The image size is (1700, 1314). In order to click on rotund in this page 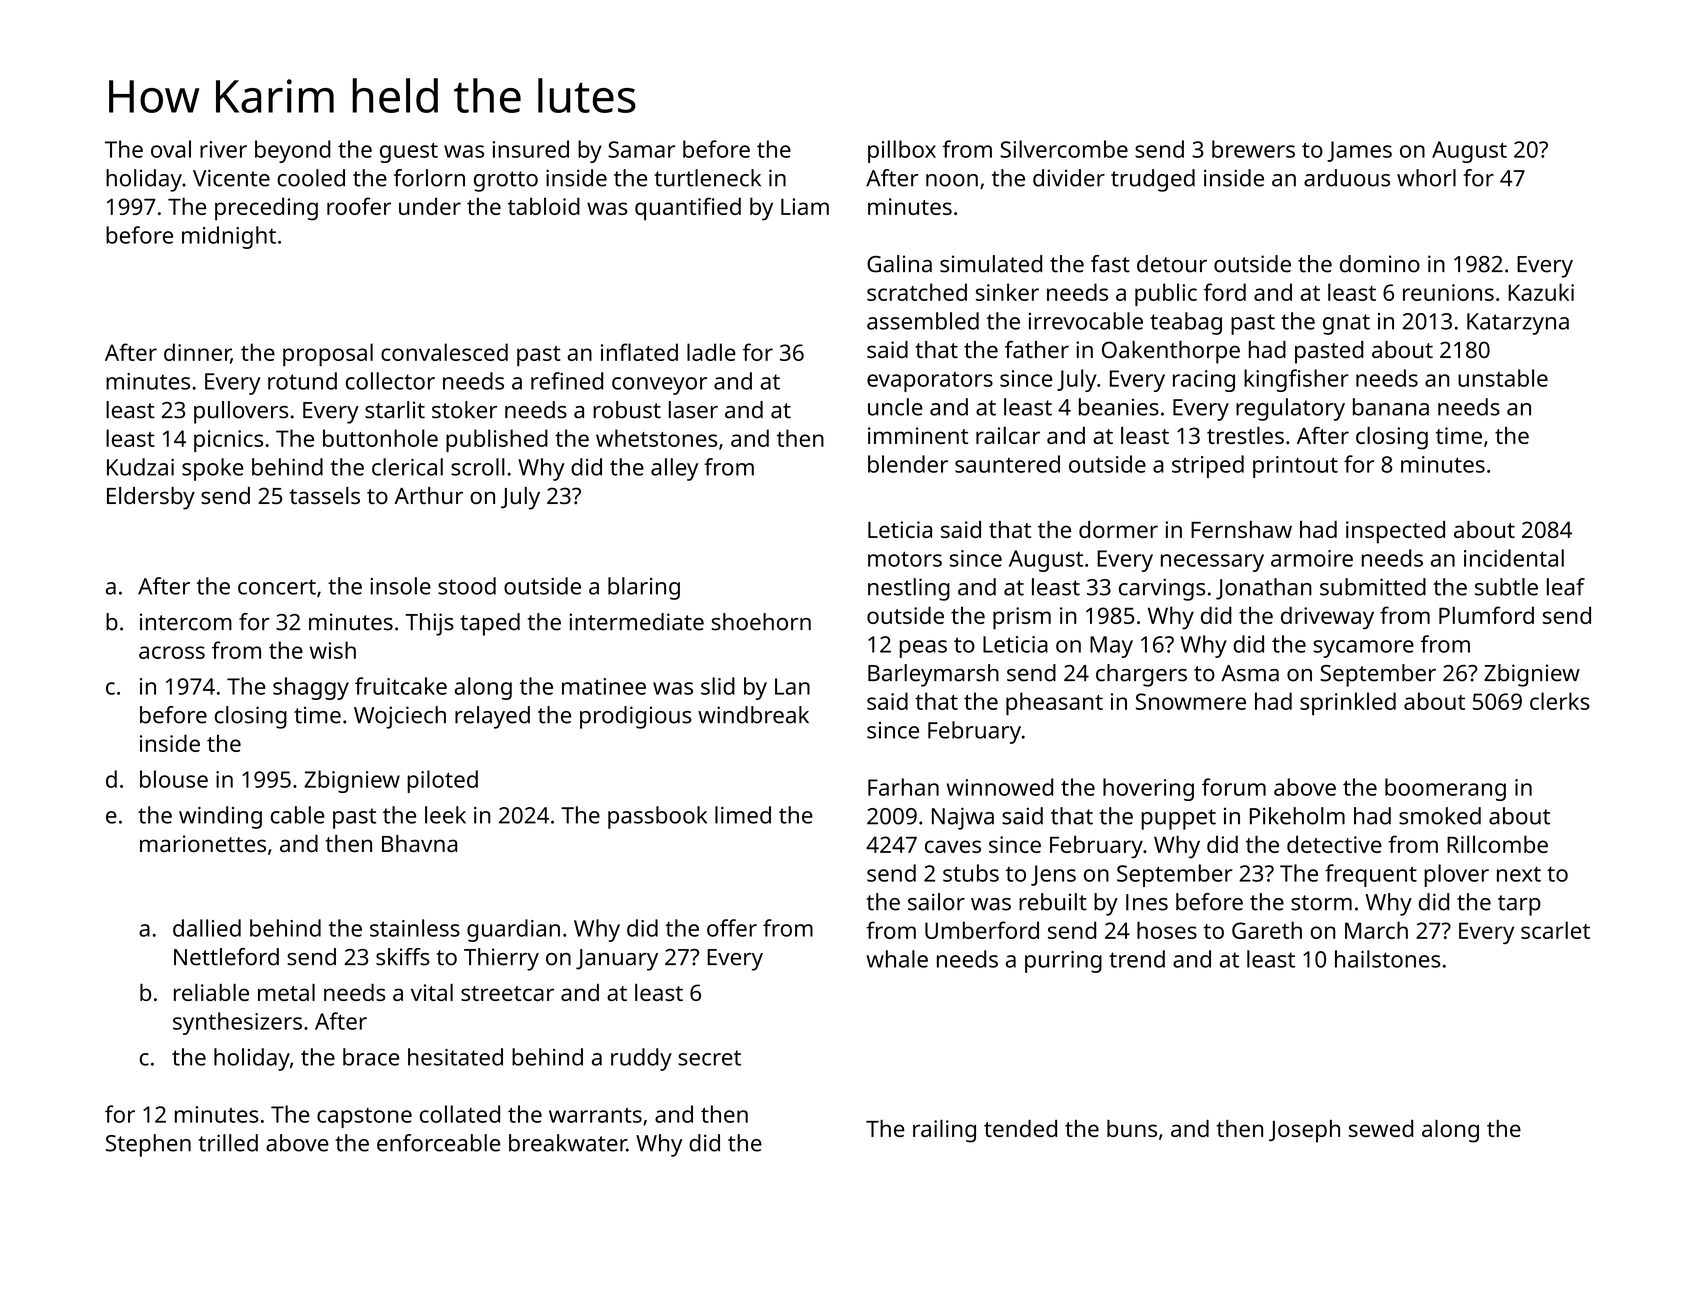, I will do `click(302, 381)`.
